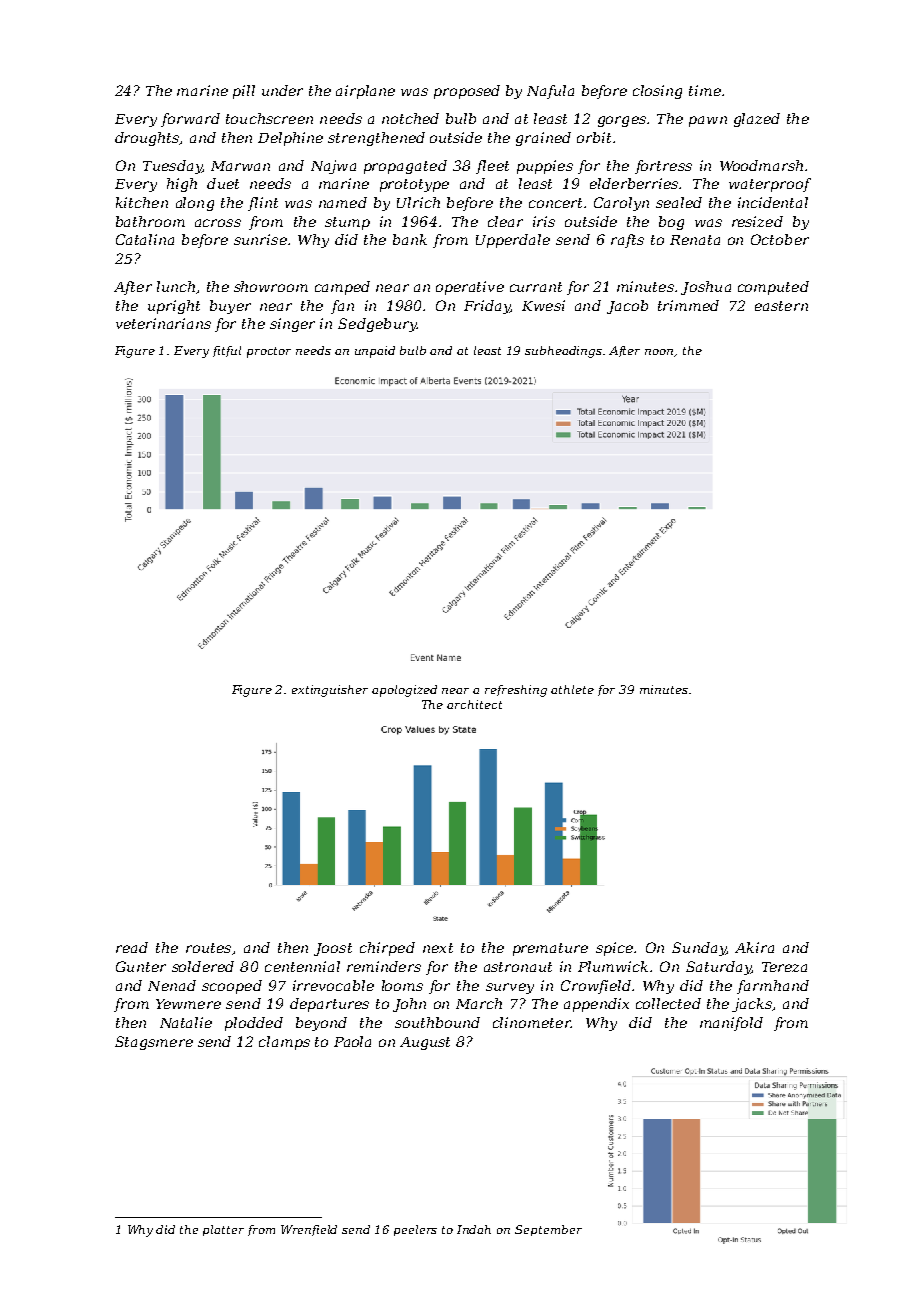 The image size is (924, 1308). What do you see at coordinates (182, 185) in the screenshot?
I see `high` at bounding box center [182, 185].
